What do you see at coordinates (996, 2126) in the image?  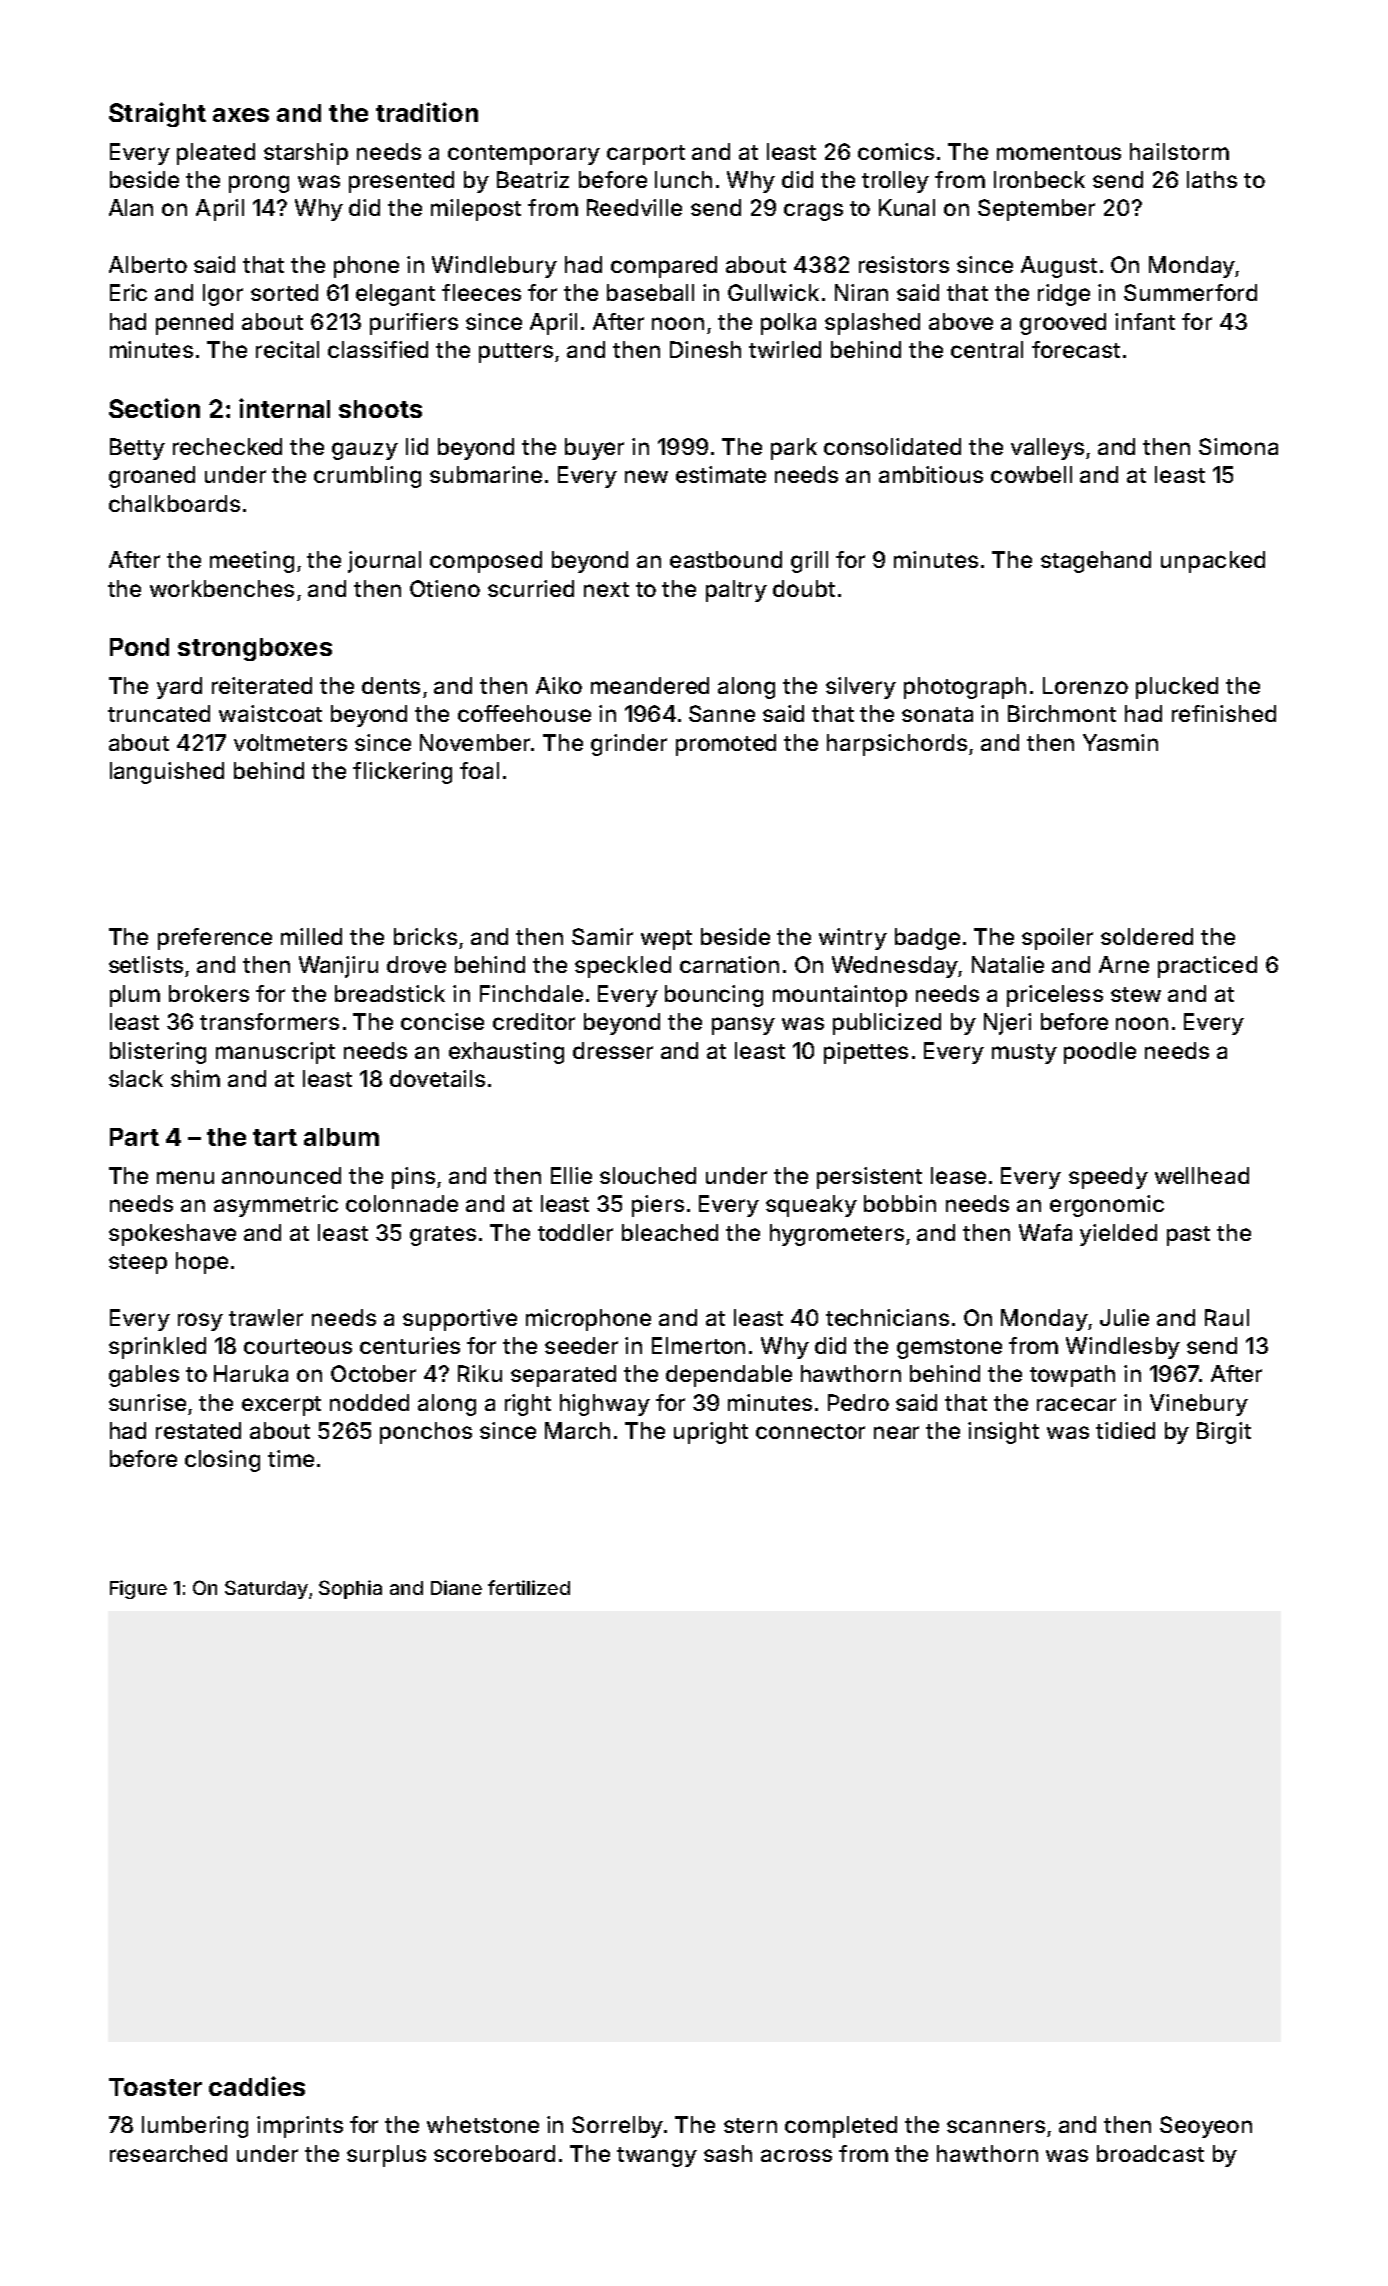 I see `scanners` at bounding box center [996, 2126].
